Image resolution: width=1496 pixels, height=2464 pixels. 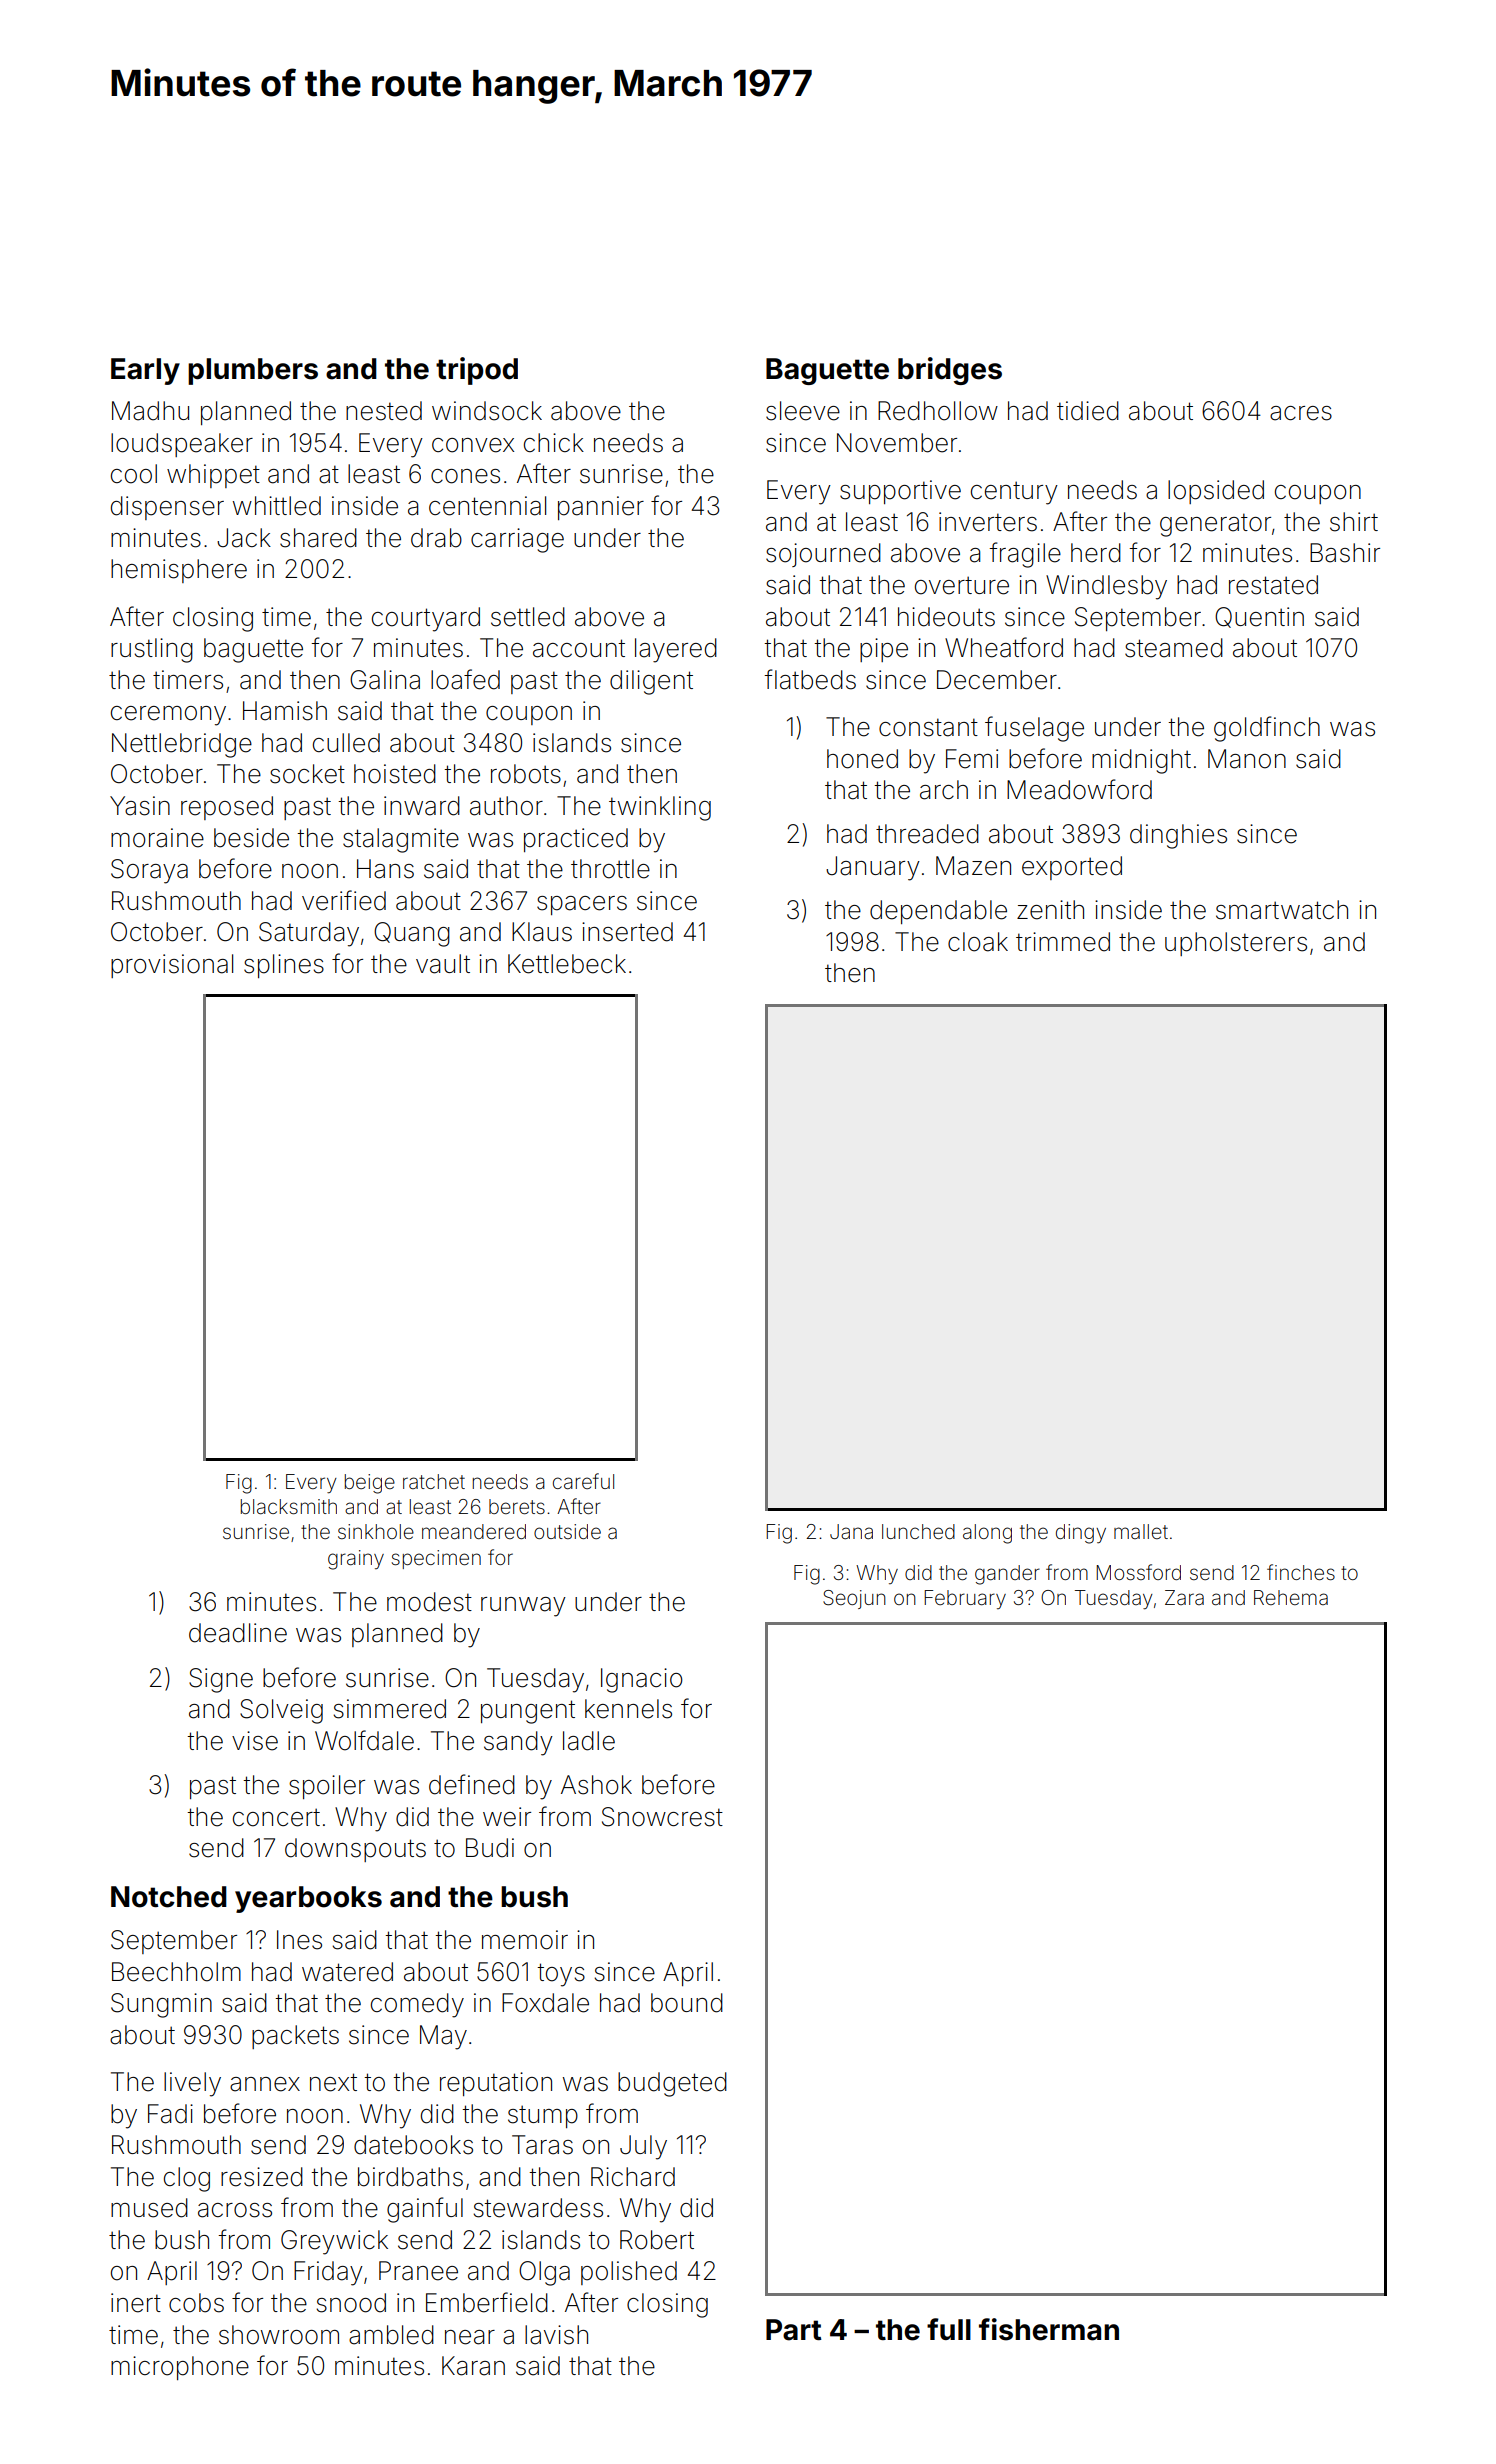 What do you see at coordinates (950, 371) in the screenshot?
I see `bridges` at bounding box center [950, 371].
